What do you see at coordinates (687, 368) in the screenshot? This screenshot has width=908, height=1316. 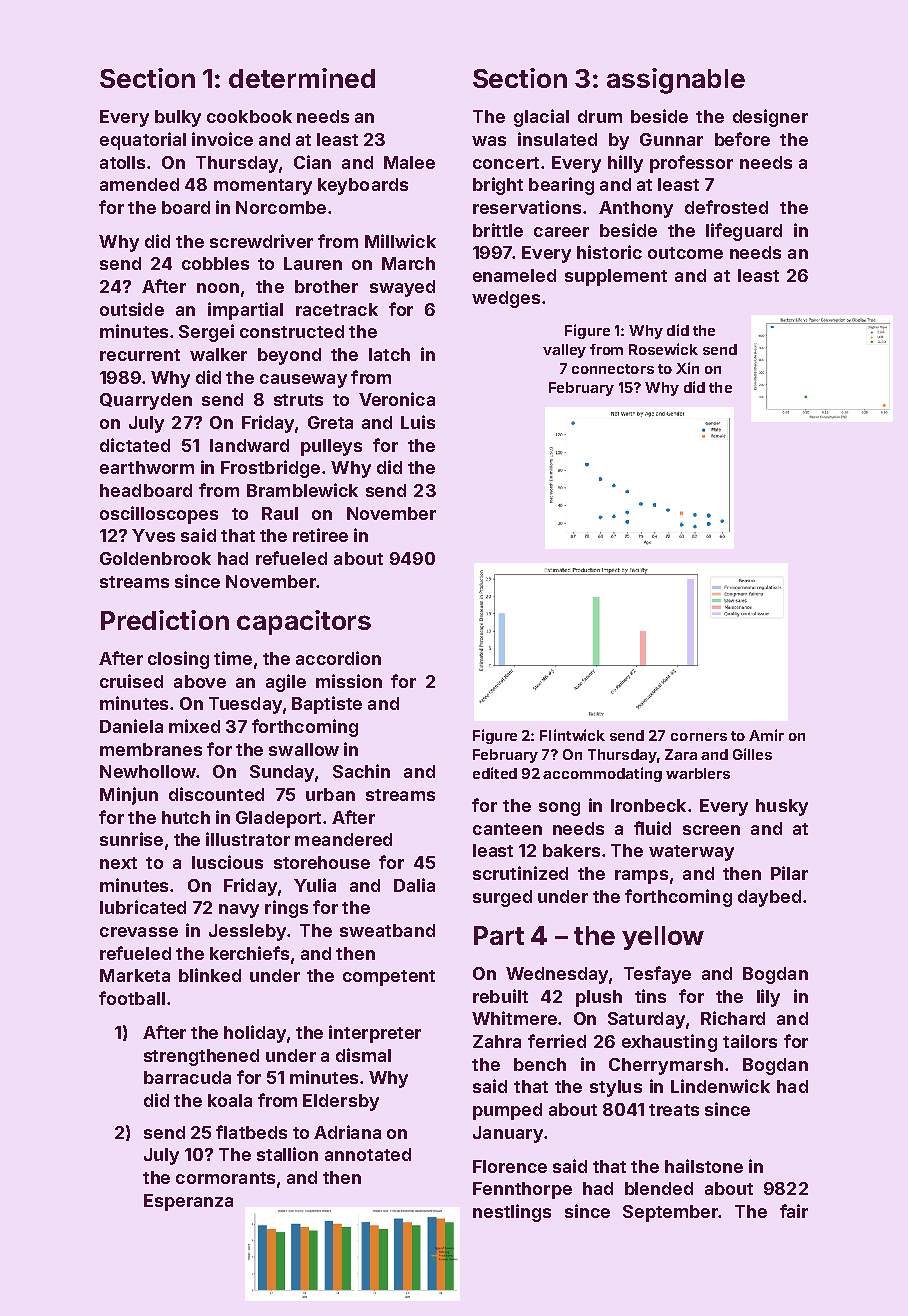 I see `Xin` at bounding box center [687, 368].
